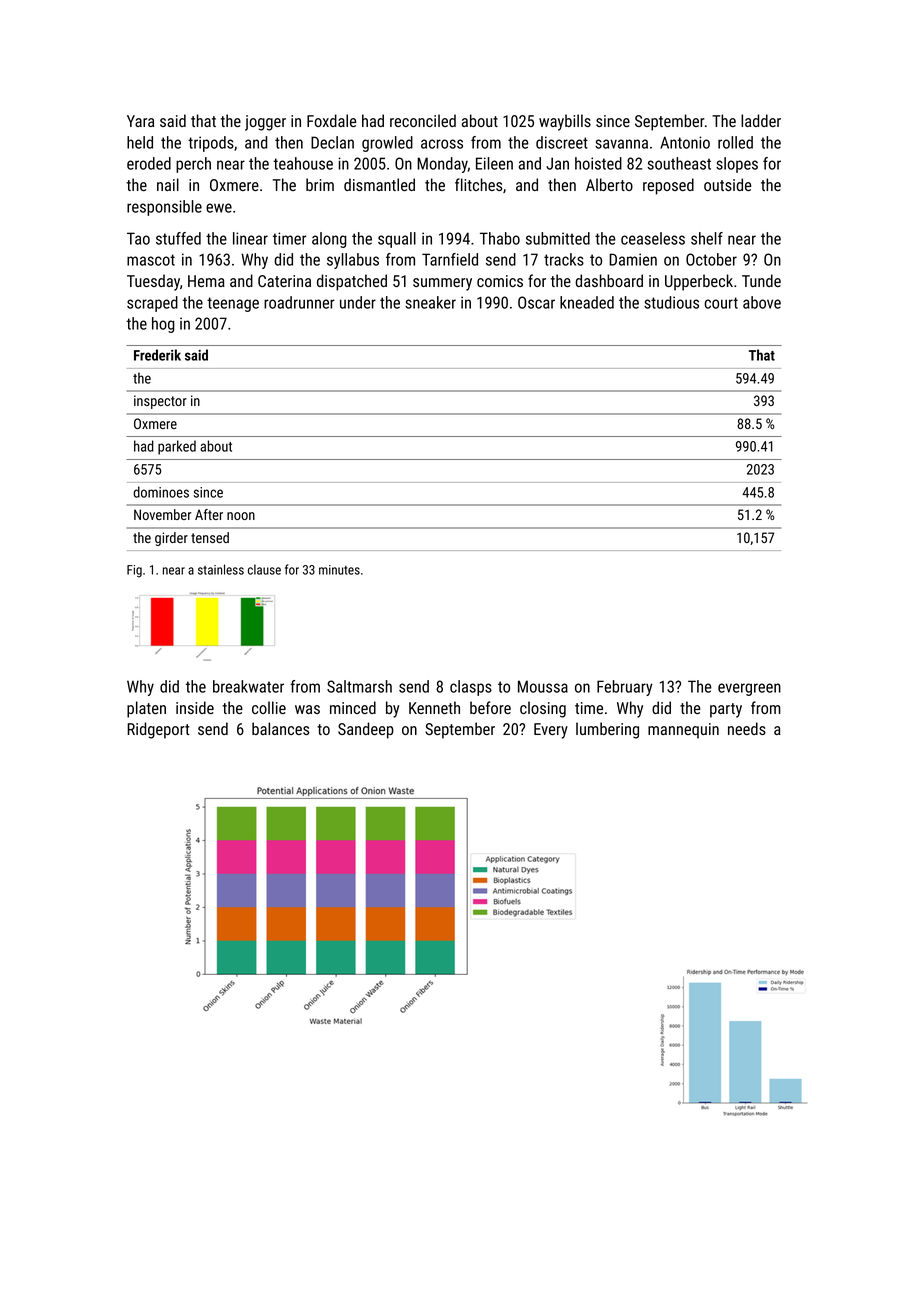  Describe the element at coordinates (551, 731) in the screenshot. I see `Every` at that location.
